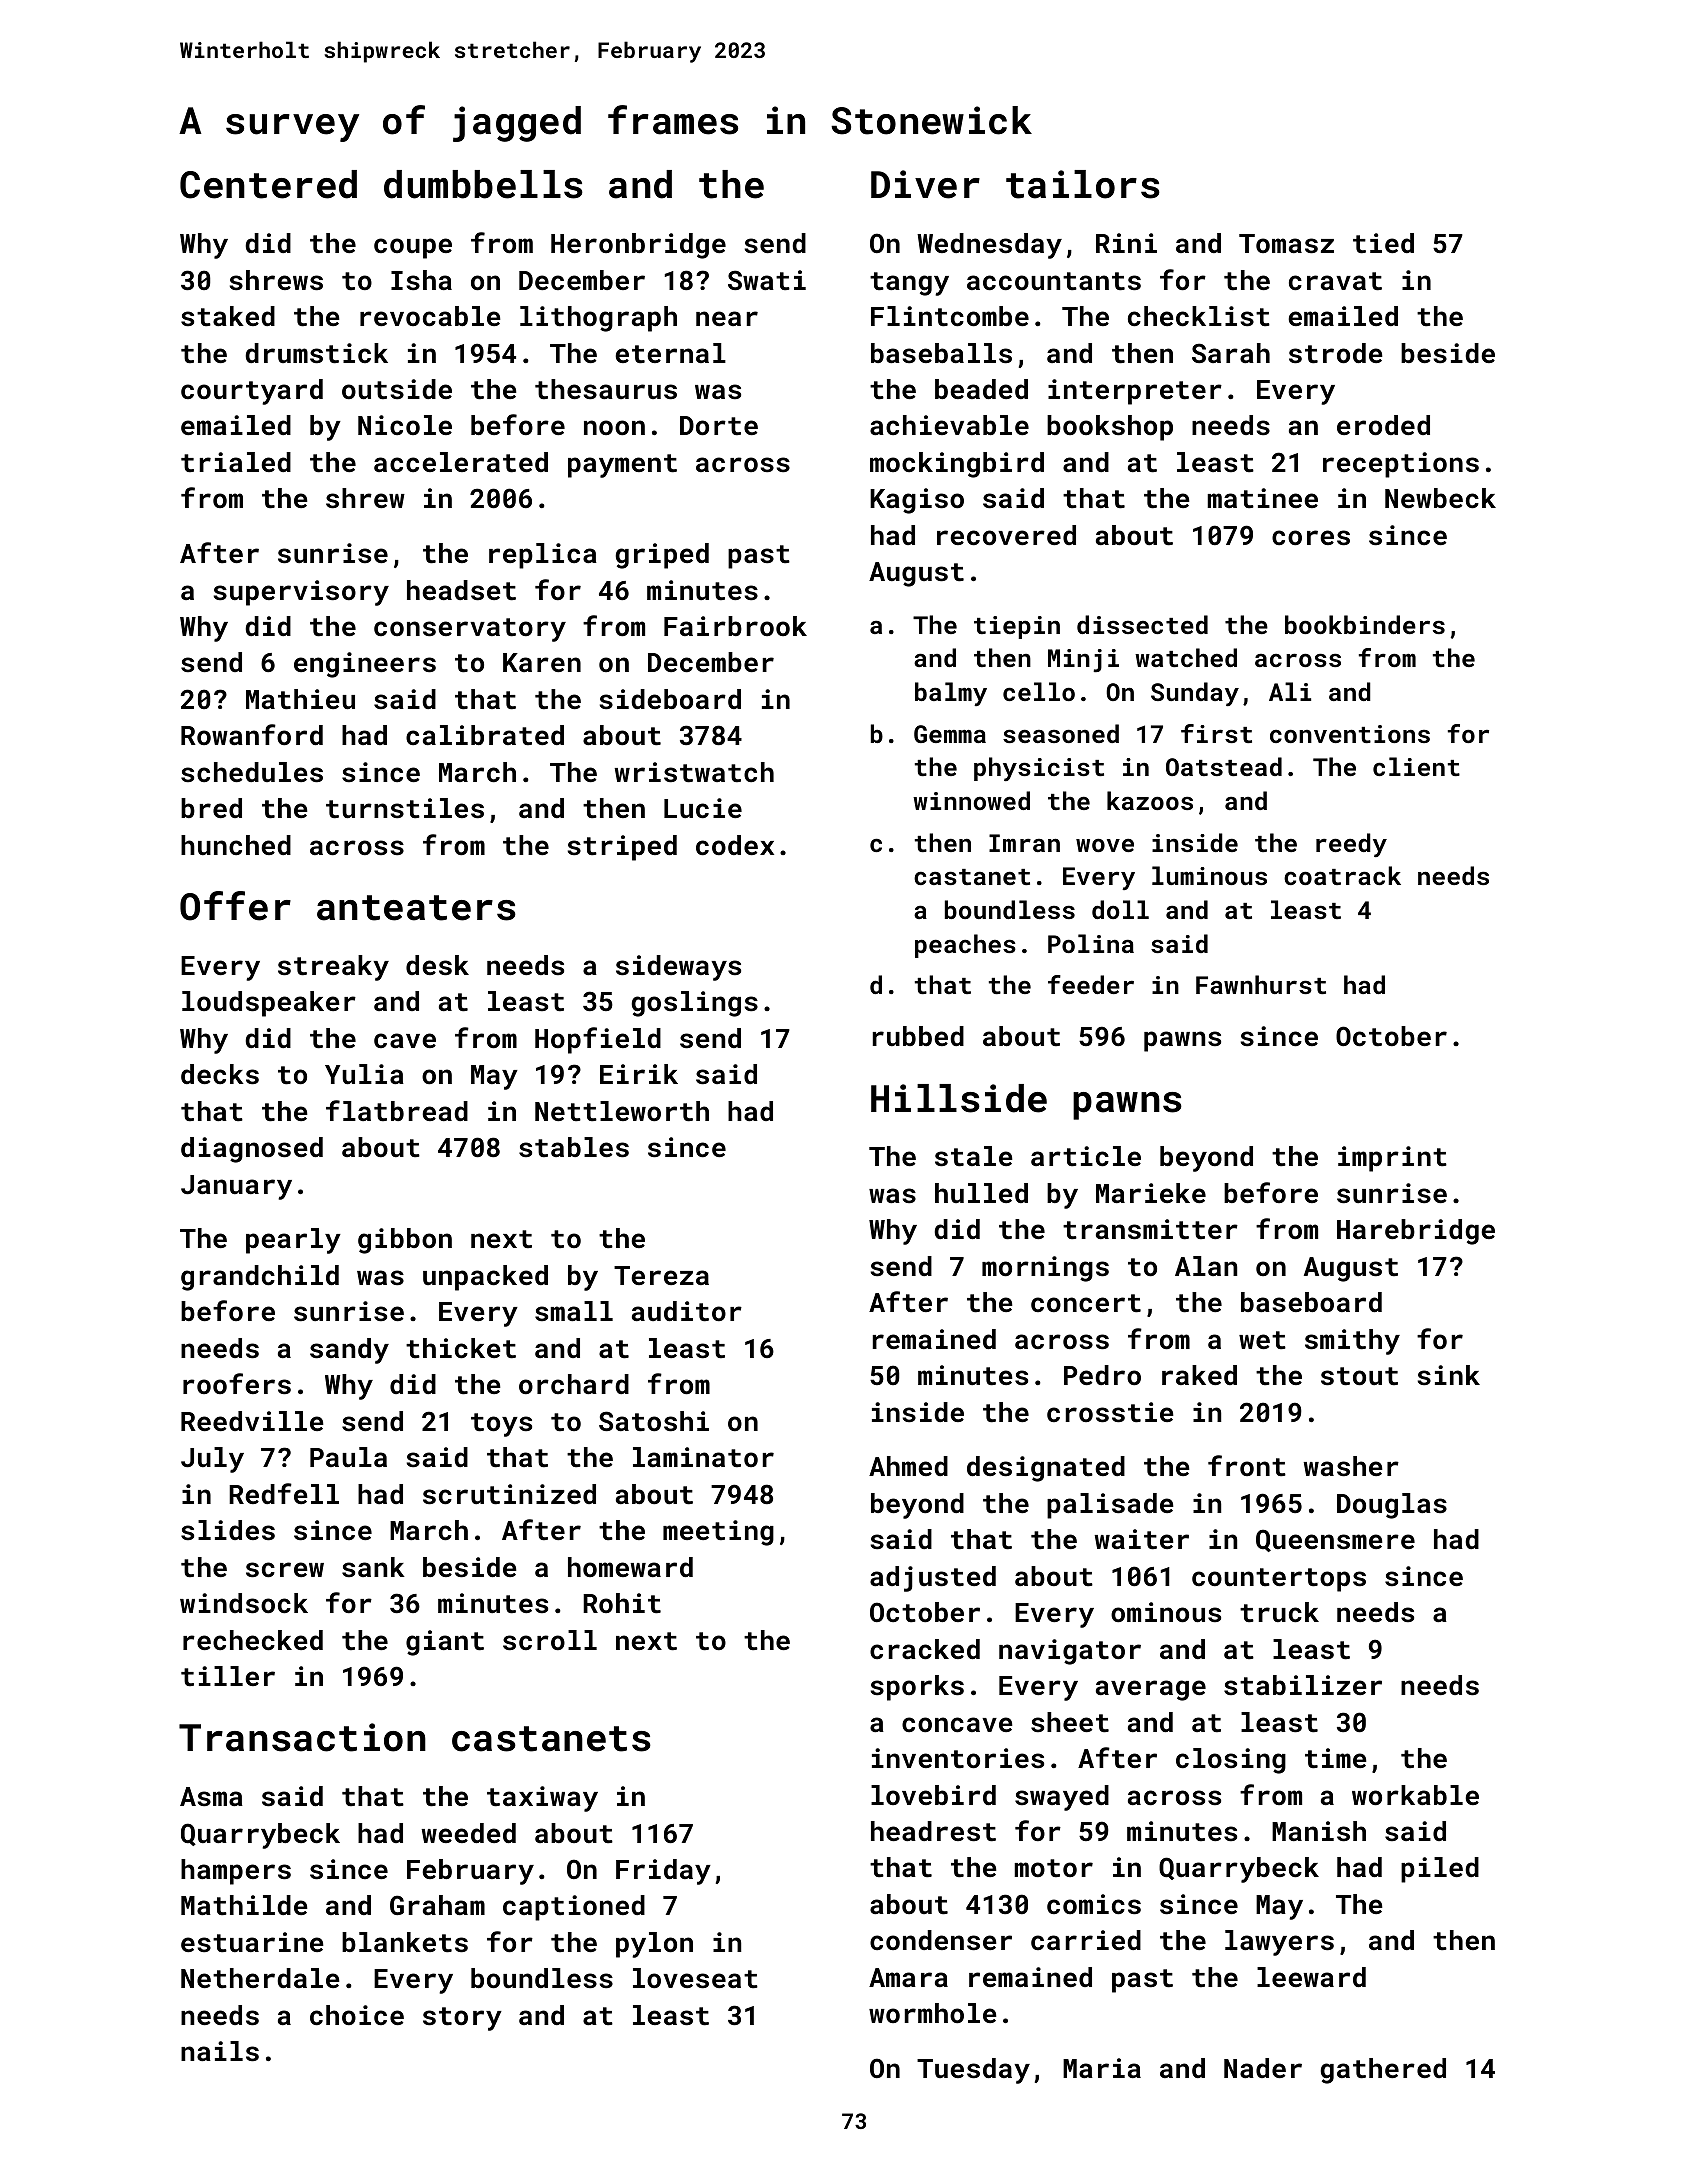 This screenshot has width=1683, height=2178. Describe the element at coordinates (468, 1833) in the screenshot. I see `weeded` at that location.
